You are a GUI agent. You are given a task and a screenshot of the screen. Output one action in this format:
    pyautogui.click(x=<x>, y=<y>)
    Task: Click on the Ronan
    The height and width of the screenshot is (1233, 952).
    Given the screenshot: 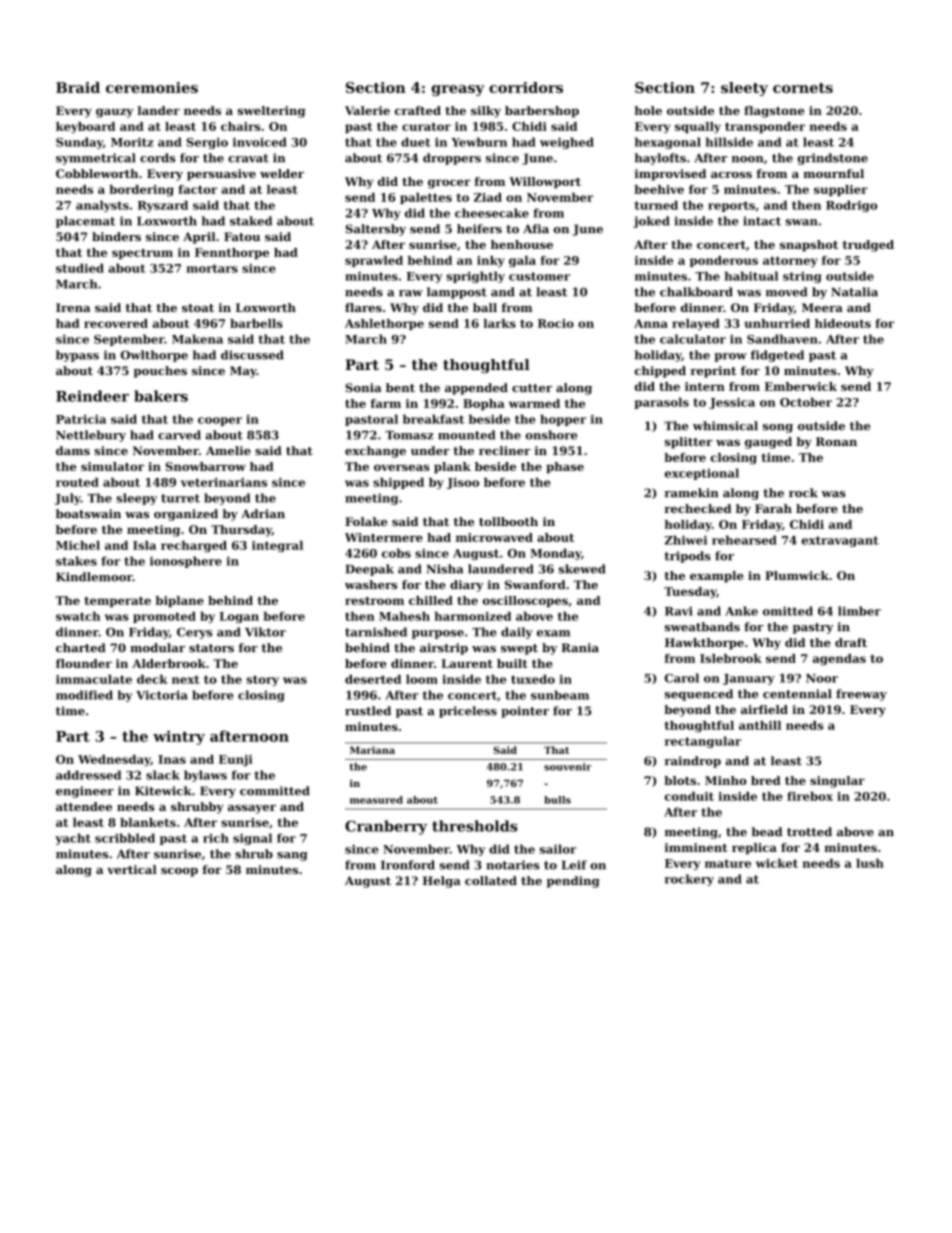 What is the action you would take?
    pyautogui.click(x=836, y=441)
